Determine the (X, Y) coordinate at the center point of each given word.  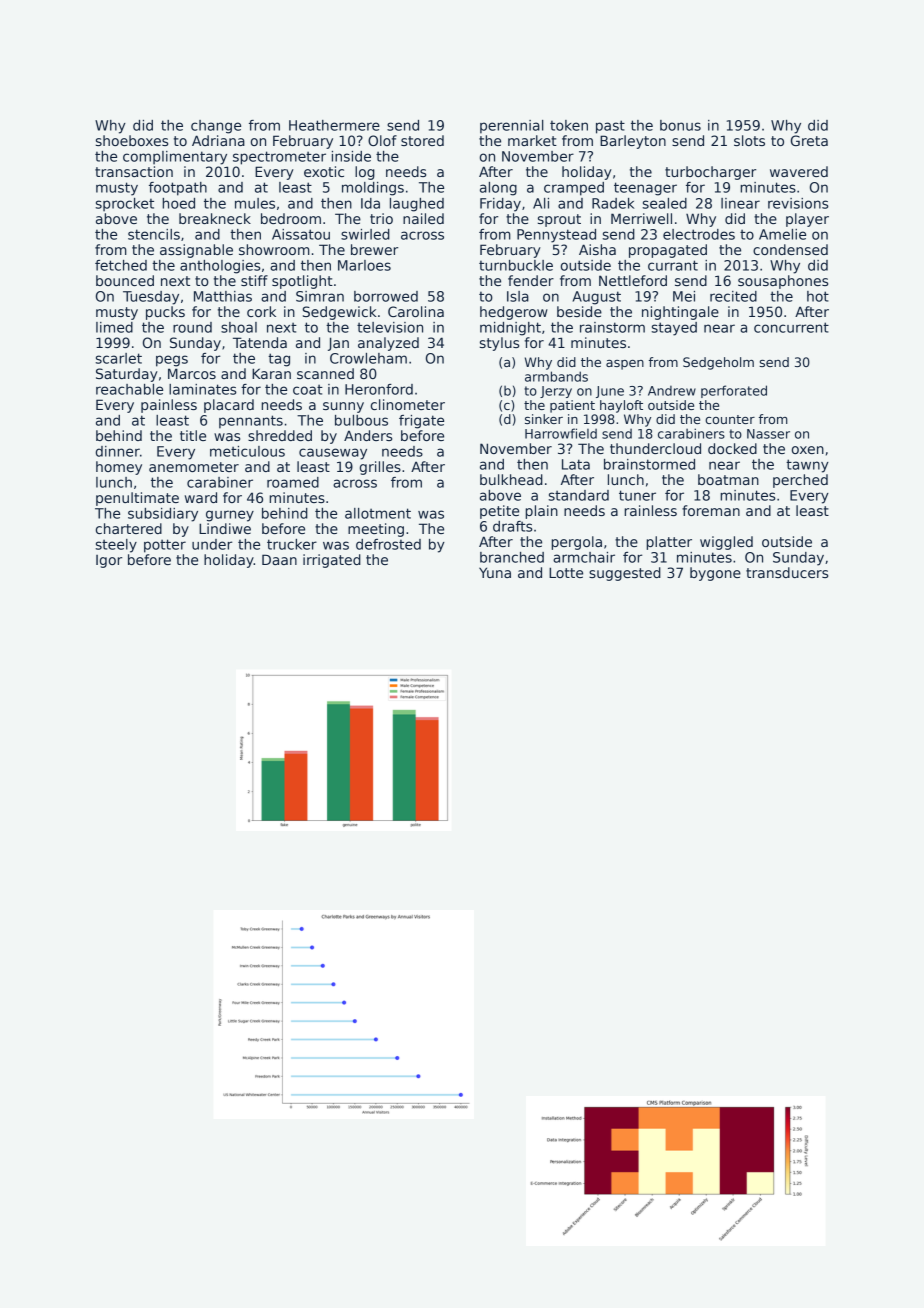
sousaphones (783, 282)
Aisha (597, 249)
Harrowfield (561, 433)
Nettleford (633, 280)
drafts (513, 526)
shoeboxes (132, 140)
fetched (121, 265)
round (192, 327)
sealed (664, 203)
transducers (787, 572)
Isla (518, 296)
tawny (807, 466)
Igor (109, 561)
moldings (373, 189)
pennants (251, 422)
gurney (230, 516)
